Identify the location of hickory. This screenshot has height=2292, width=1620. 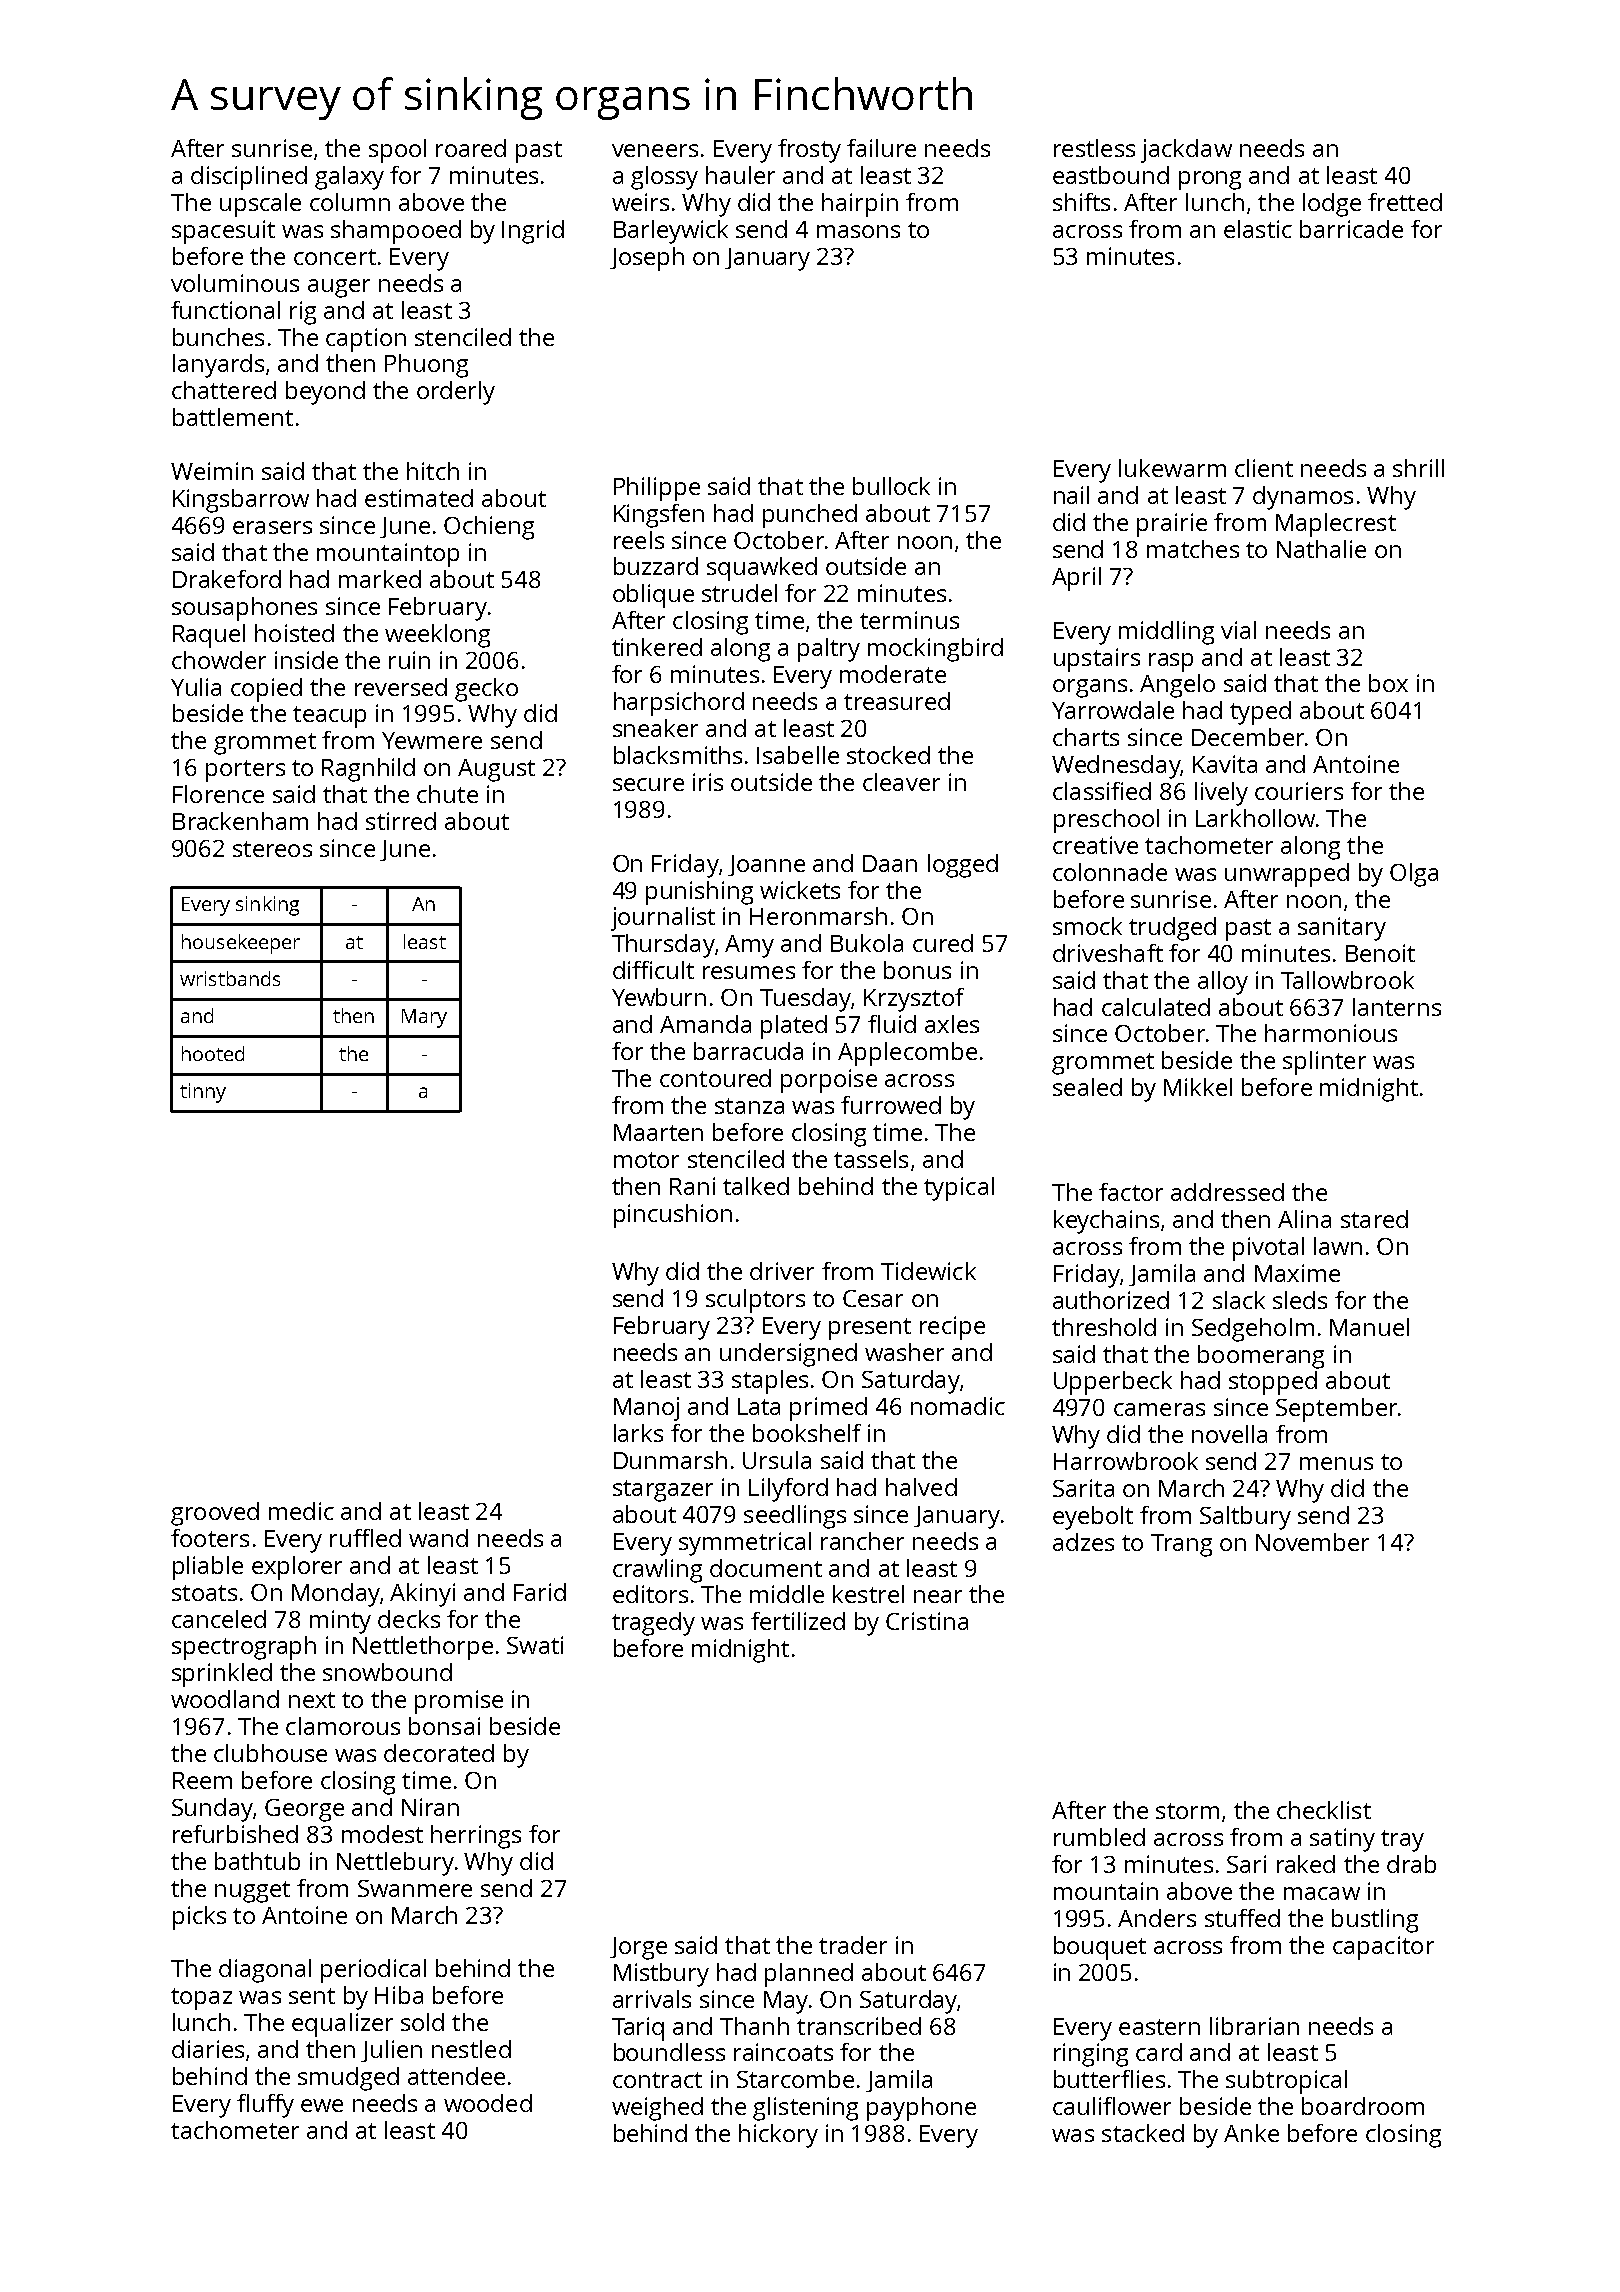
(778, 2136).
